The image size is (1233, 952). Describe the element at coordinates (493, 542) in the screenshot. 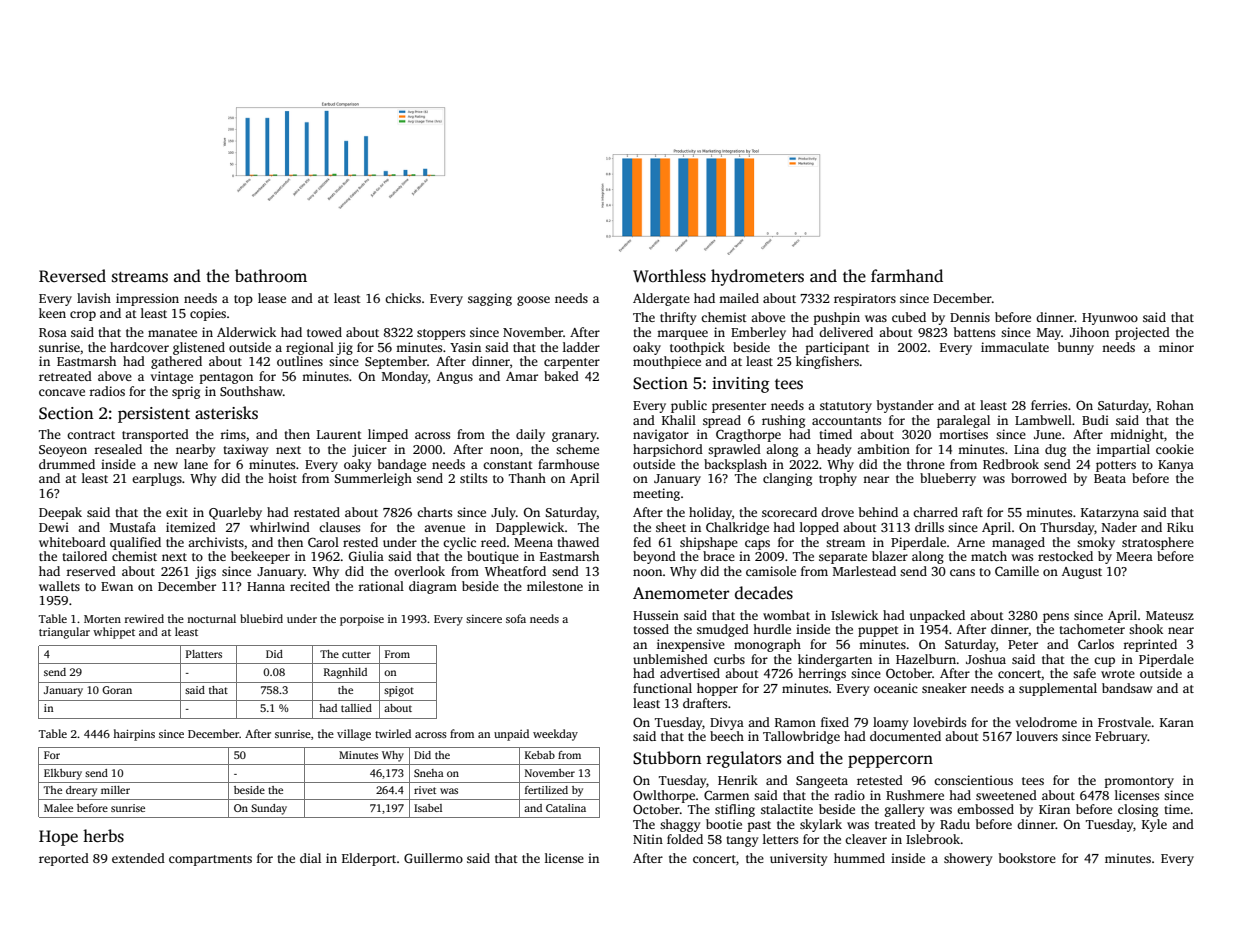

I see `reed` at that location.
